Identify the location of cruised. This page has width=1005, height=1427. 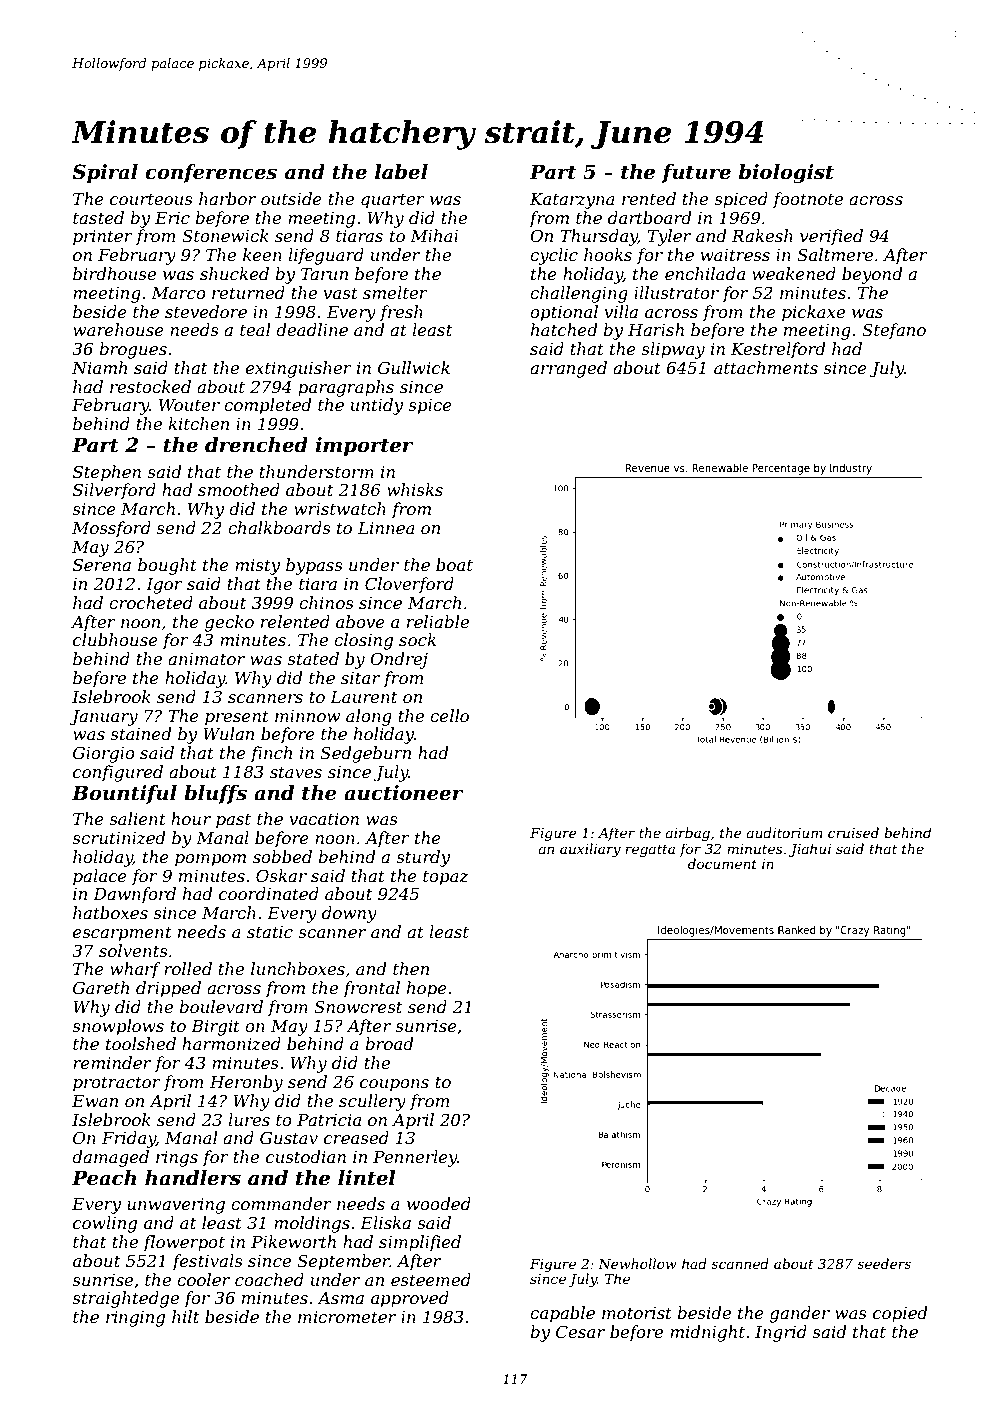
(853, 832).
